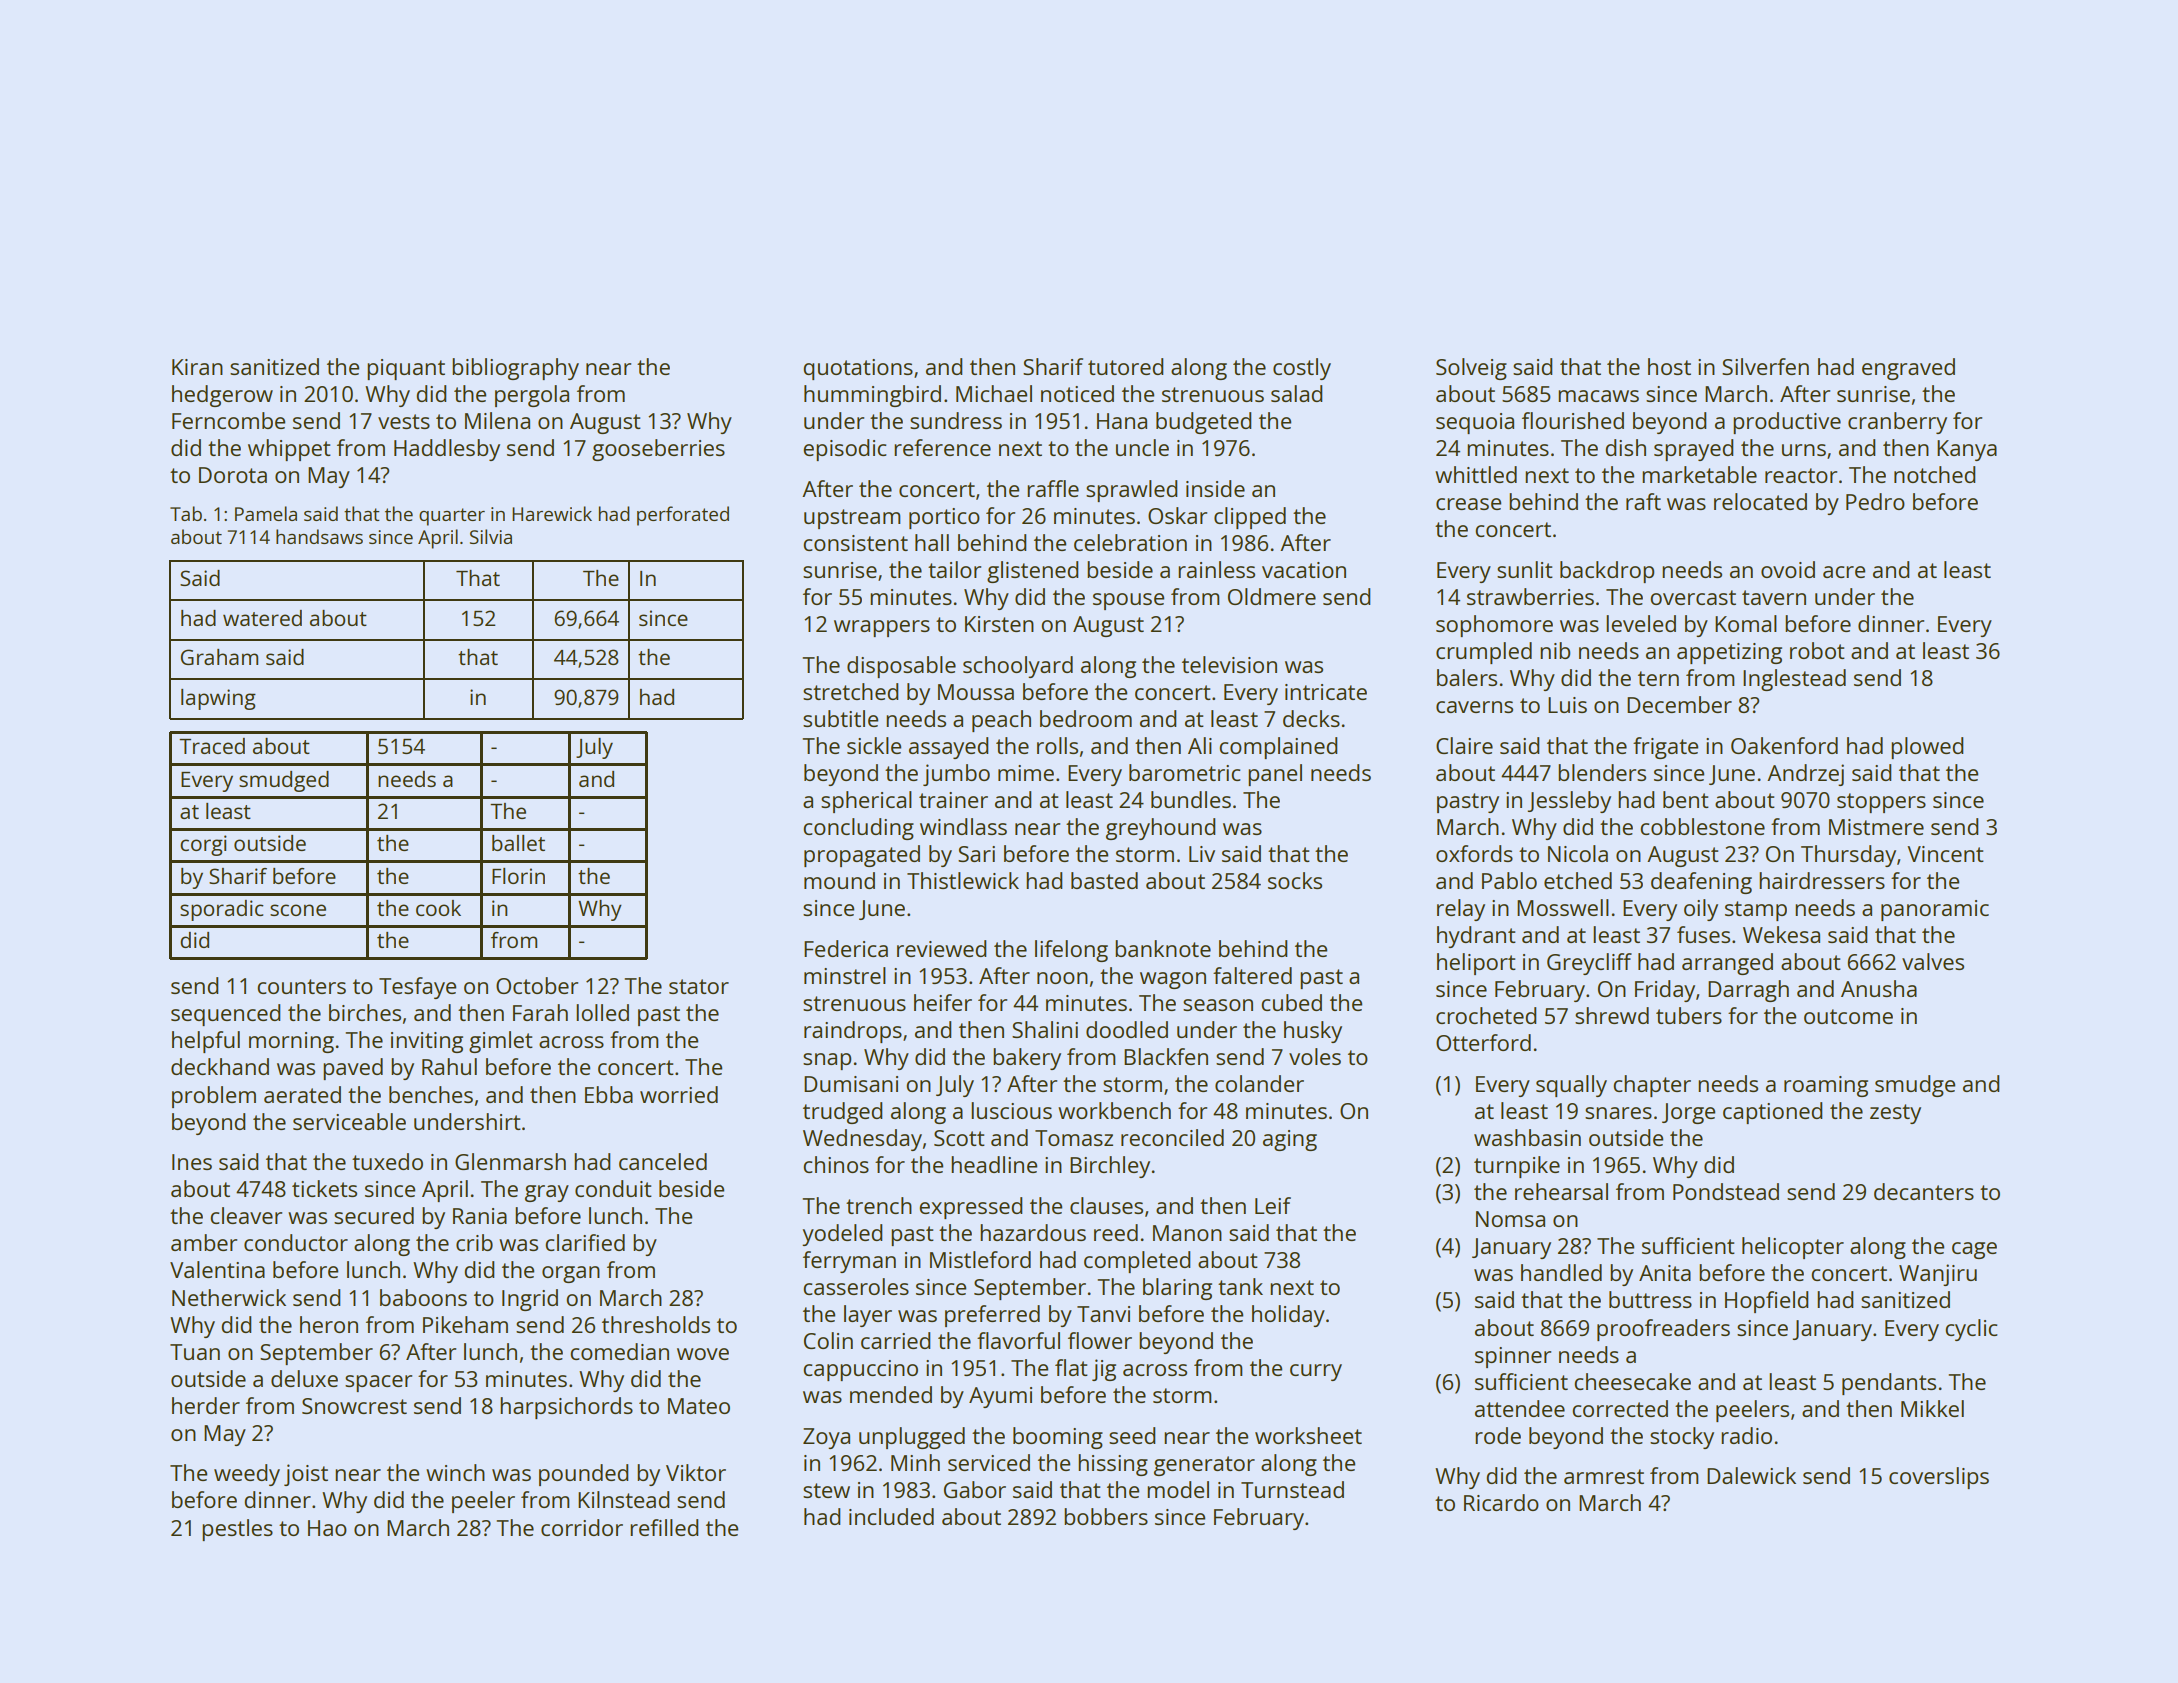 This screenshot has height=1683, width=2178. Describe the element at coordinates (943, 1002) in the screenshot. I see `heifer` at that location.
